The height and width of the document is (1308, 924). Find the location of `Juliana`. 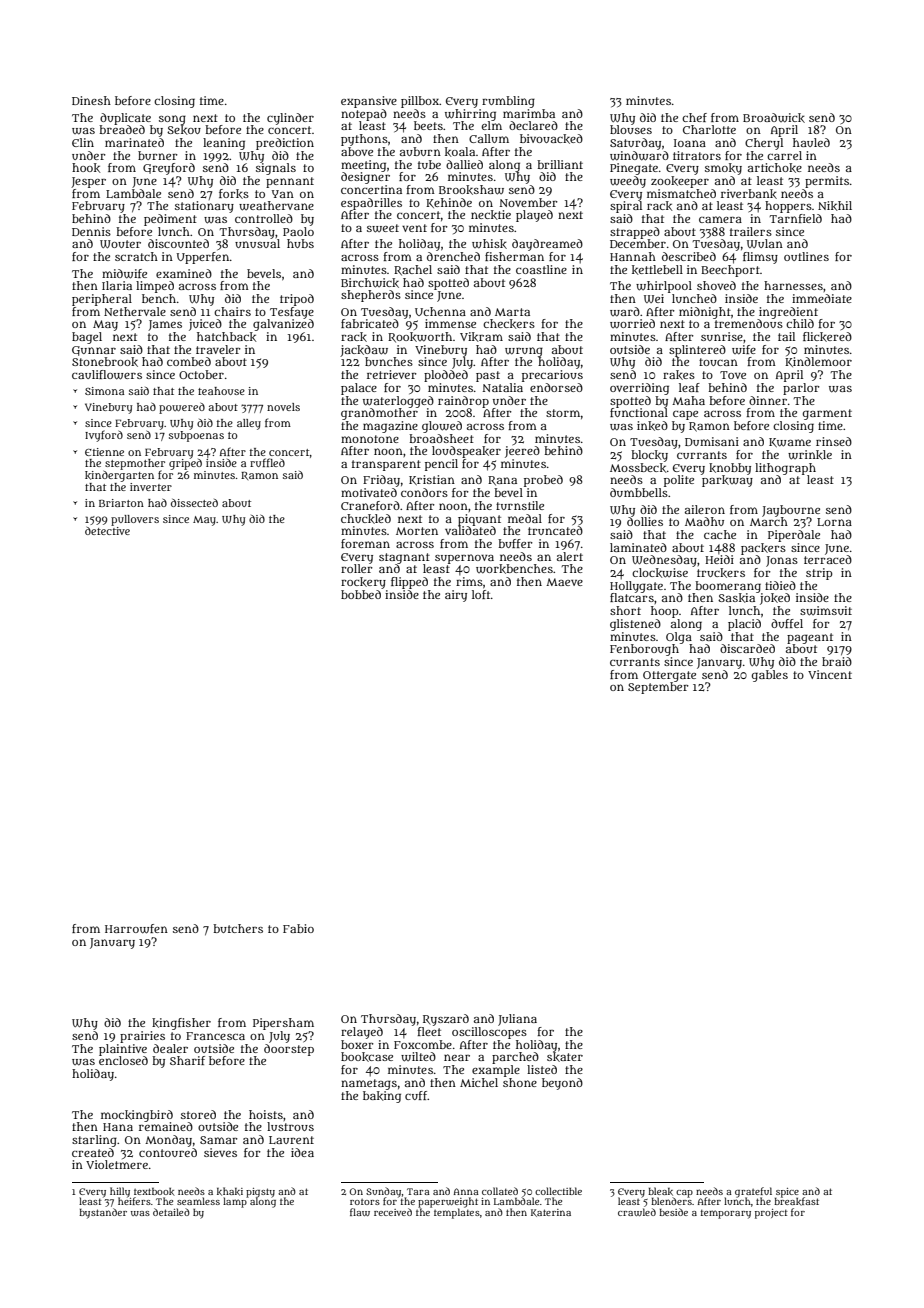

Juliana is located at coordinates (517, 1020).
